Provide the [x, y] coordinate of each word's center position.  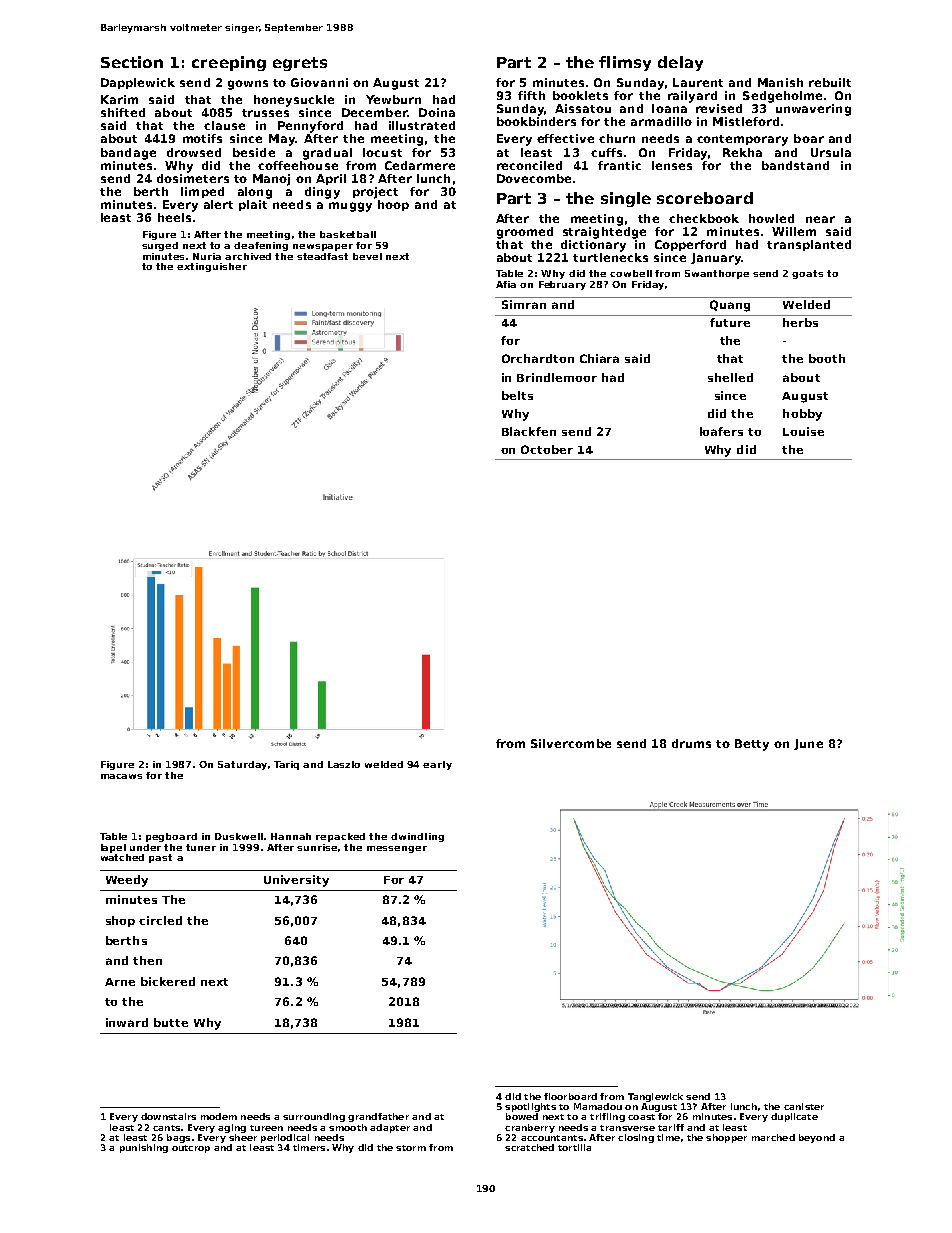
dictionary [593, 246]
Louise [803, 431]
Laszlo [344, 764]
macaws [121, 776]
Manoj [271, 180]
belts [517, 395]
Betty [752, 745]
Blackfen [529, 431]
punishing [144, 1148]
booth [827, 358]
